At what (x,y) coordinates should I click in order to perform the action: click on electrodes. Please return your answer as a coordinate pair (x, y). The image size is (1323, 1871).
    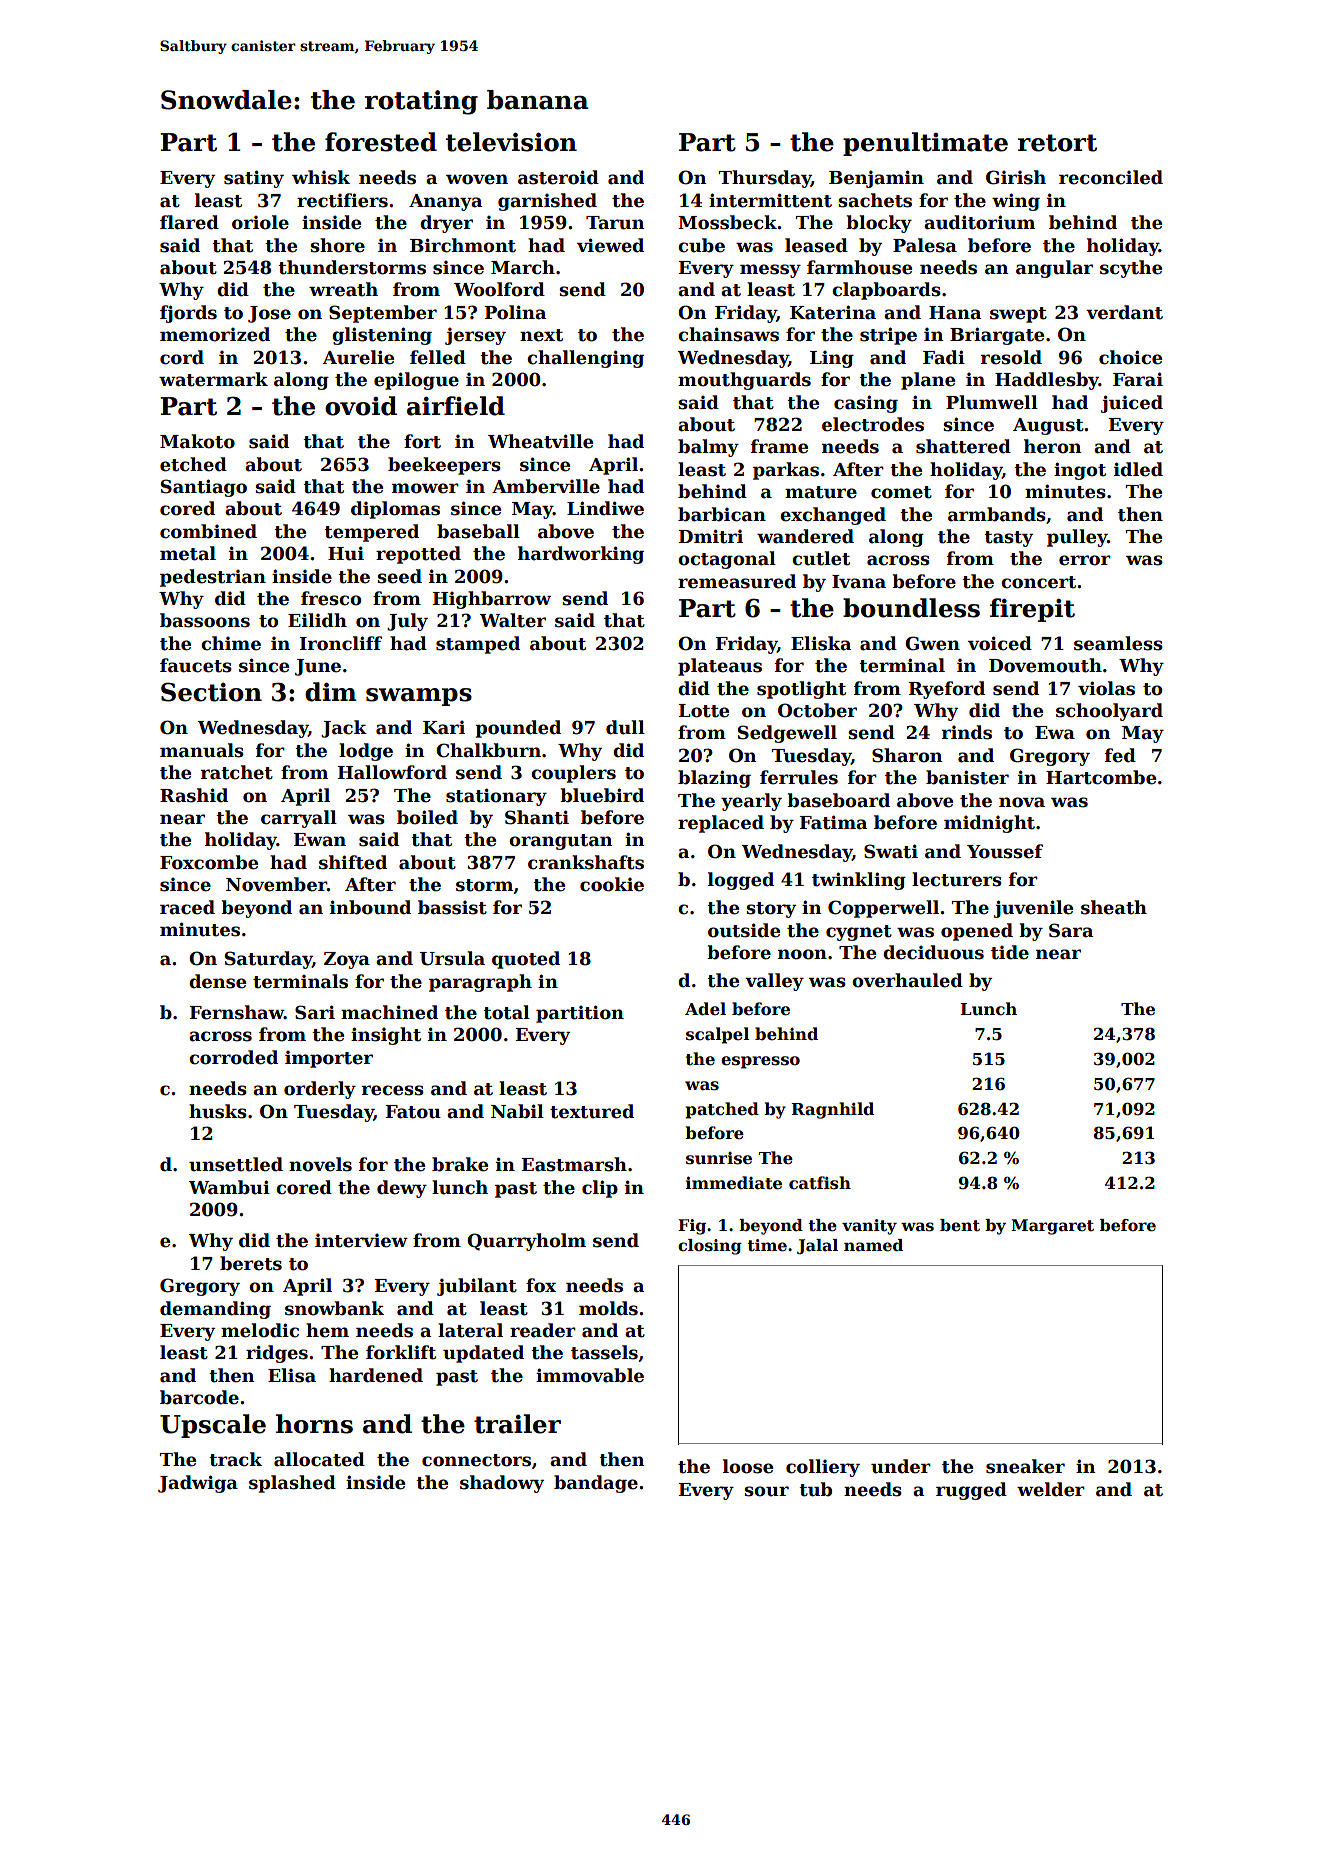
    Looking at the image, I should click on (873, 424).
